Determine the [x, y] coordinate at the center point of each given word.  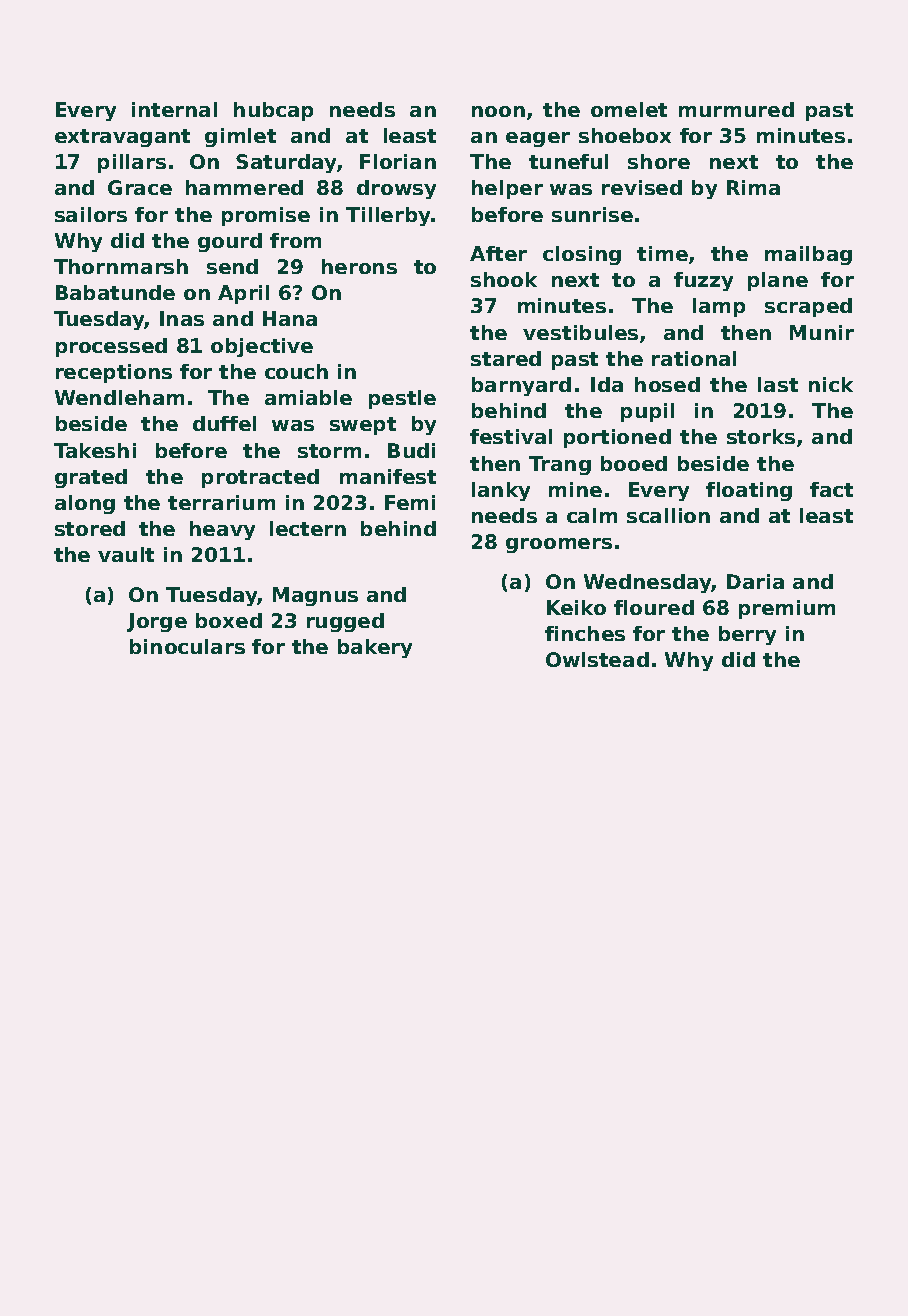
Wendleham [119, 397]
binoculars [187, 646]
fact [831, 489]
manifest [388, 476]
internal [174, 109]
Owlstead [597, 659]
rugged [345, 622]
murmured [736, 109]
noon [498, 111]
